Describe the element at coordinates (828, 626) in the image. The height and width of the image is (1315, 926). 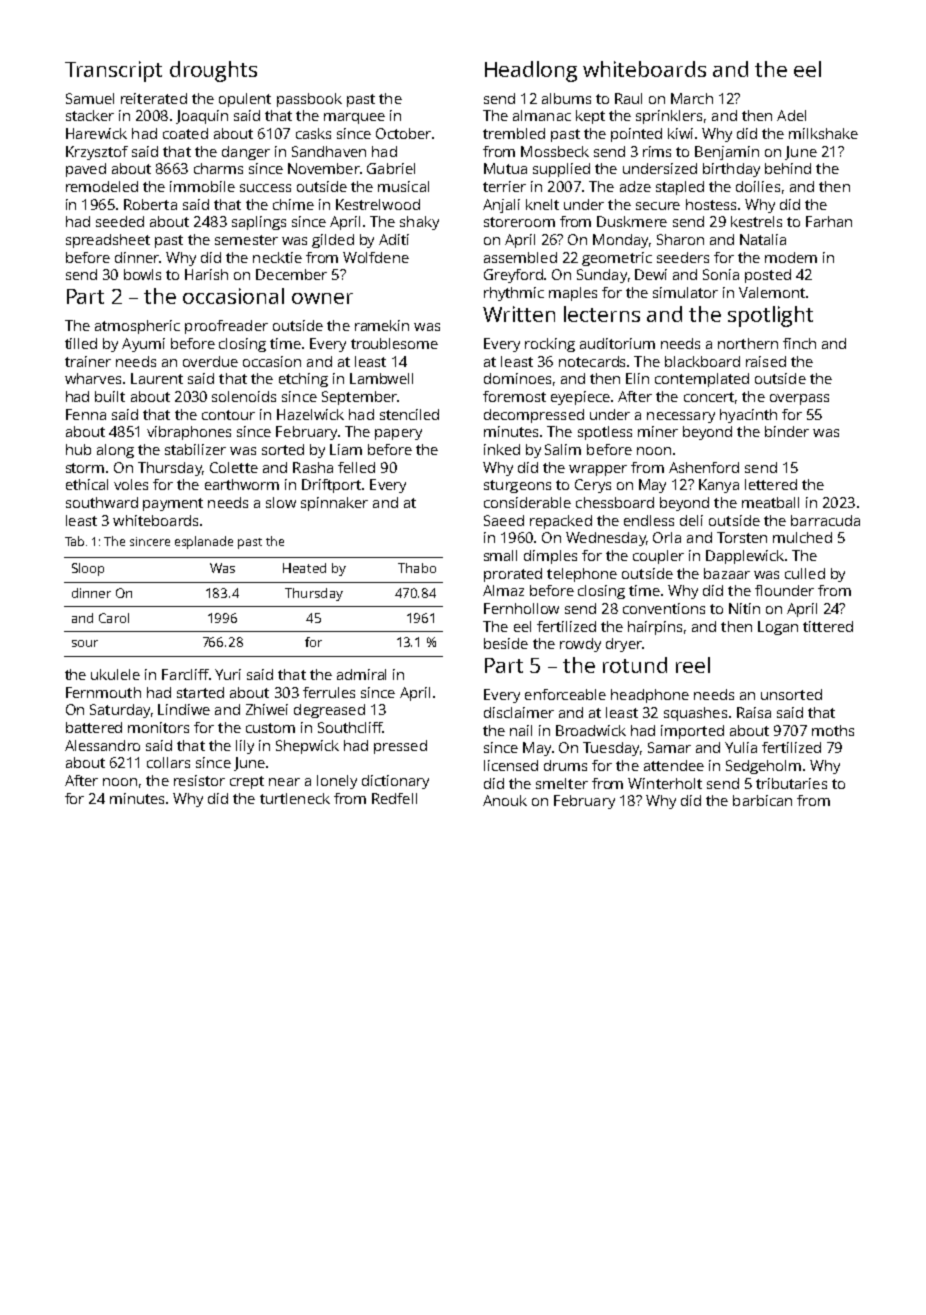
I see `tittered` at that location.
